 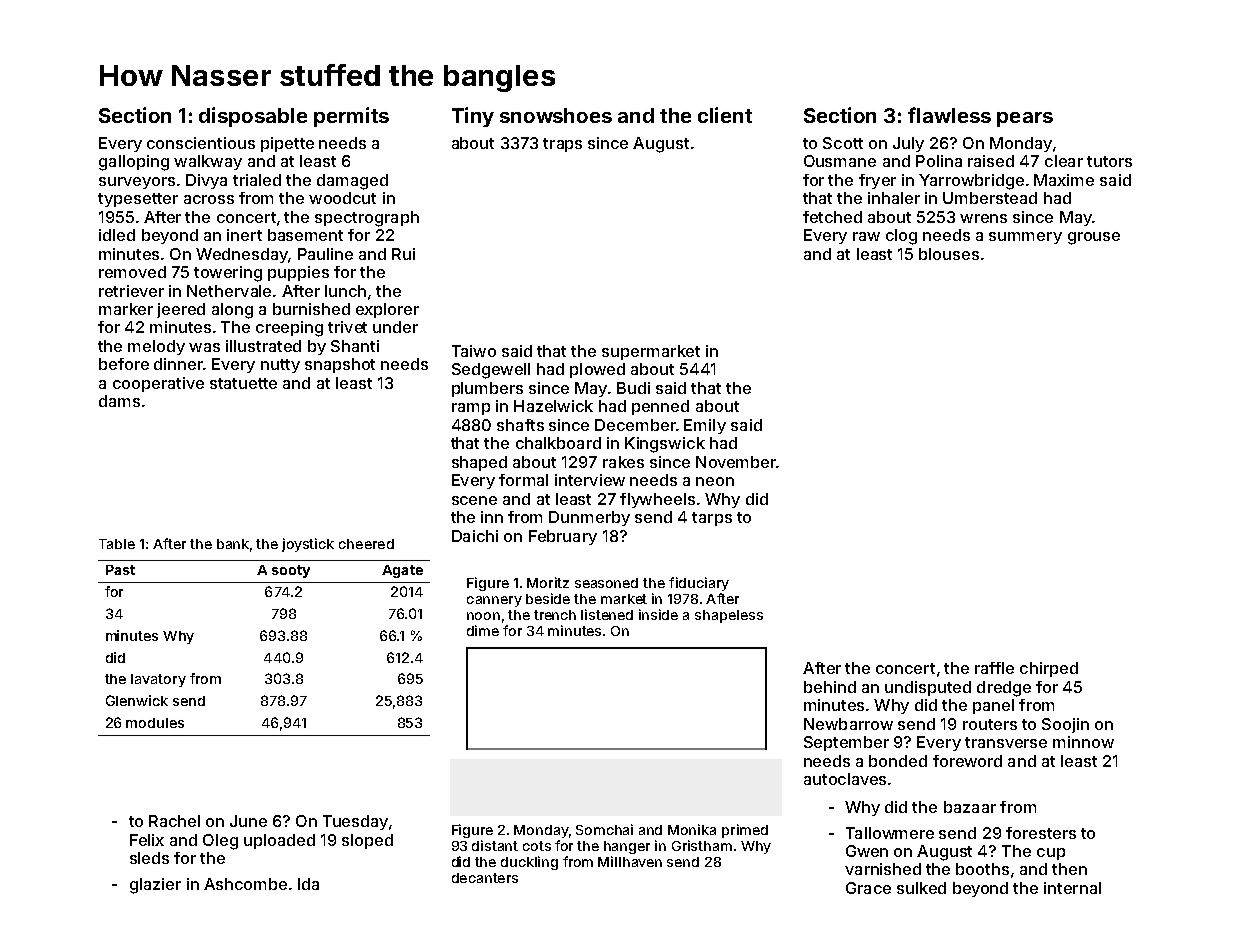 What do you see at coordinates (665, 445) in the screenshot?
I see `Kingswick` at bounding box center [665, 445].
